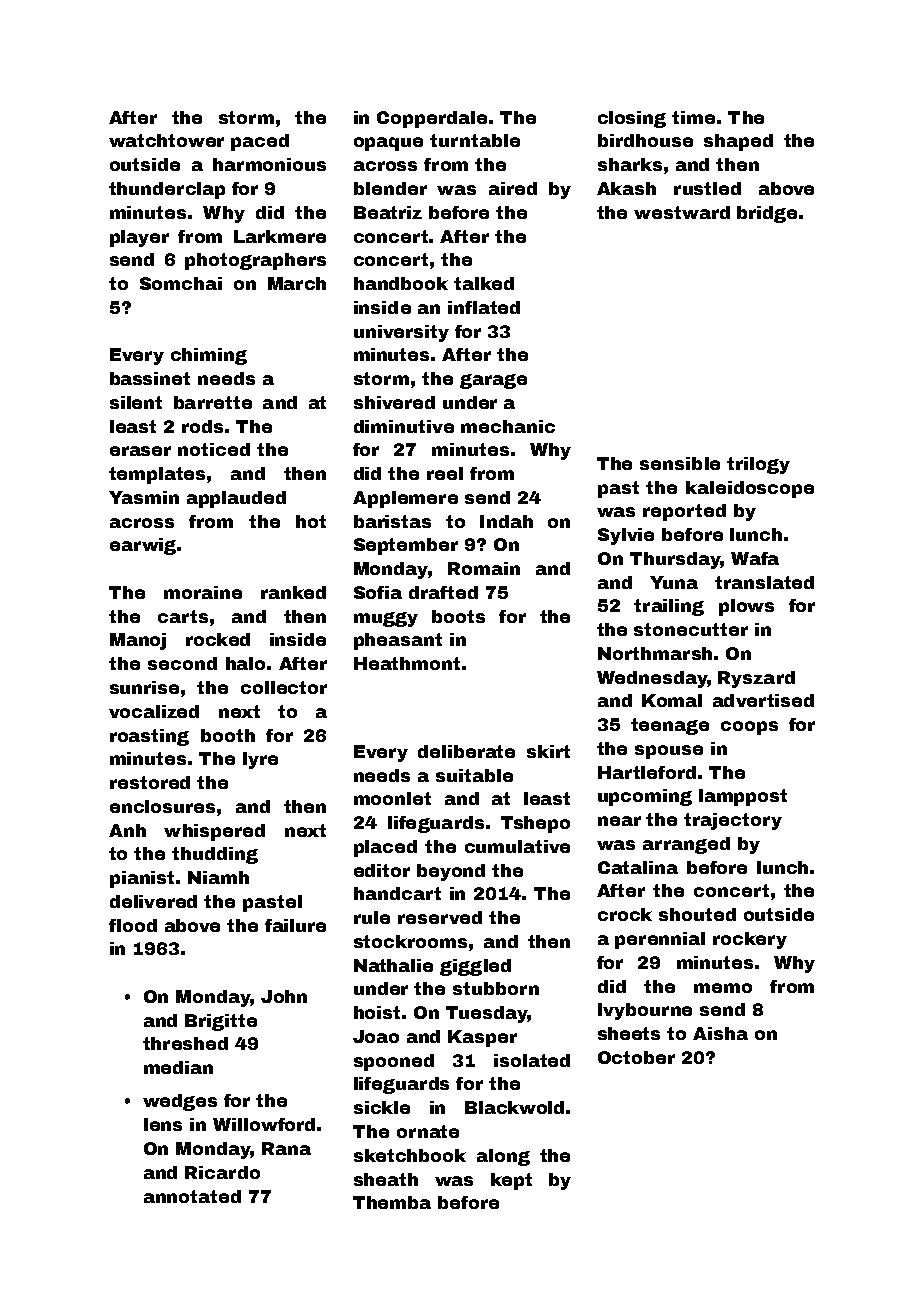  Describe the element at coordinates (693, 117) in the screenshot. I see `time` at that location.
